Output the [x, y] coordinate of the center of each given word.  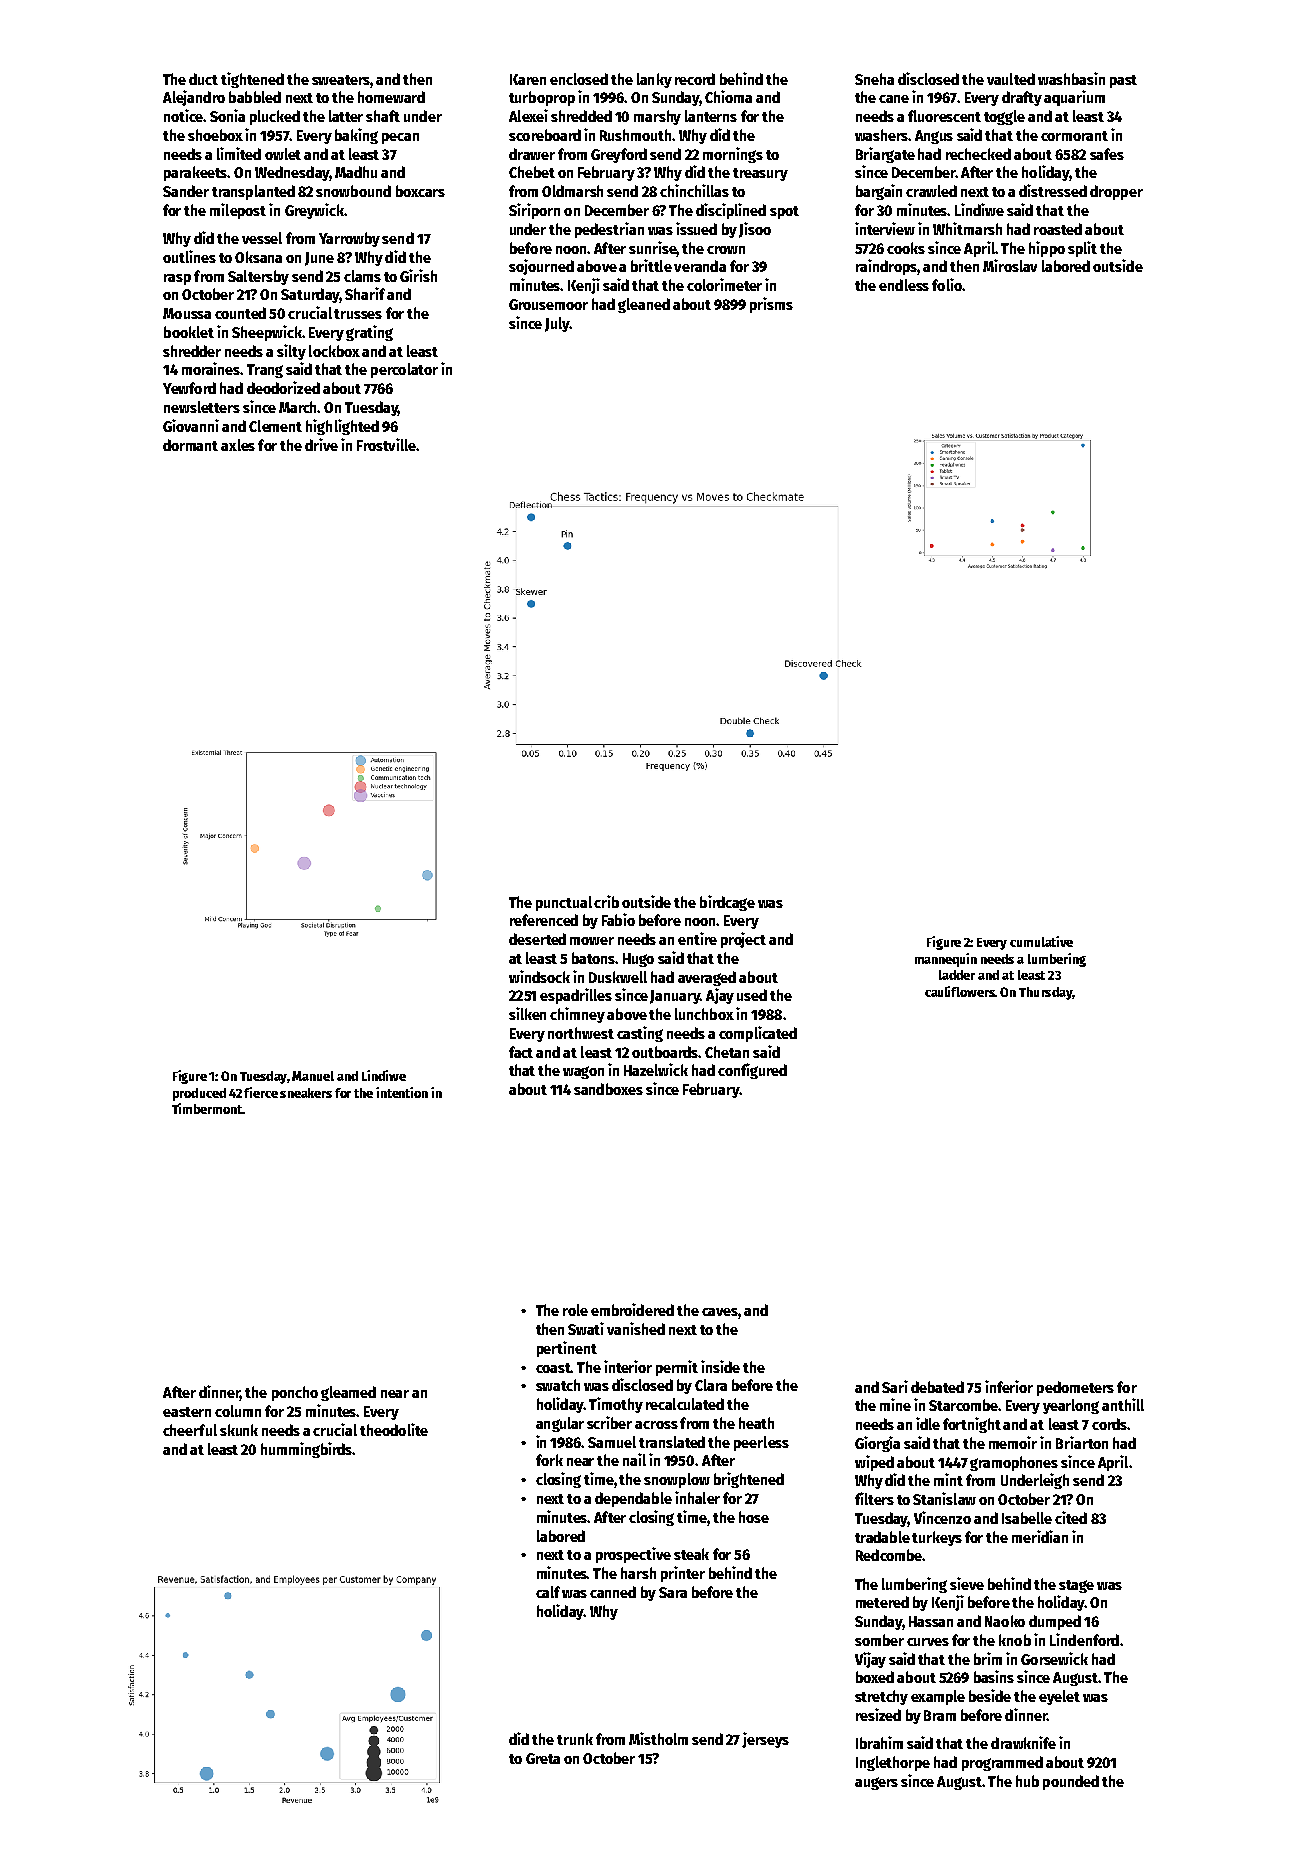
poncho [295, 1393]
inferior [1009, 1386]
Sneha [874, 79]
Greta [543, 1758]
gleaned [644, 305]
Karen [528, 79]
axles [238, 445]
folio [947, 284]
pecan [400, 138]
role [575, 1310]
